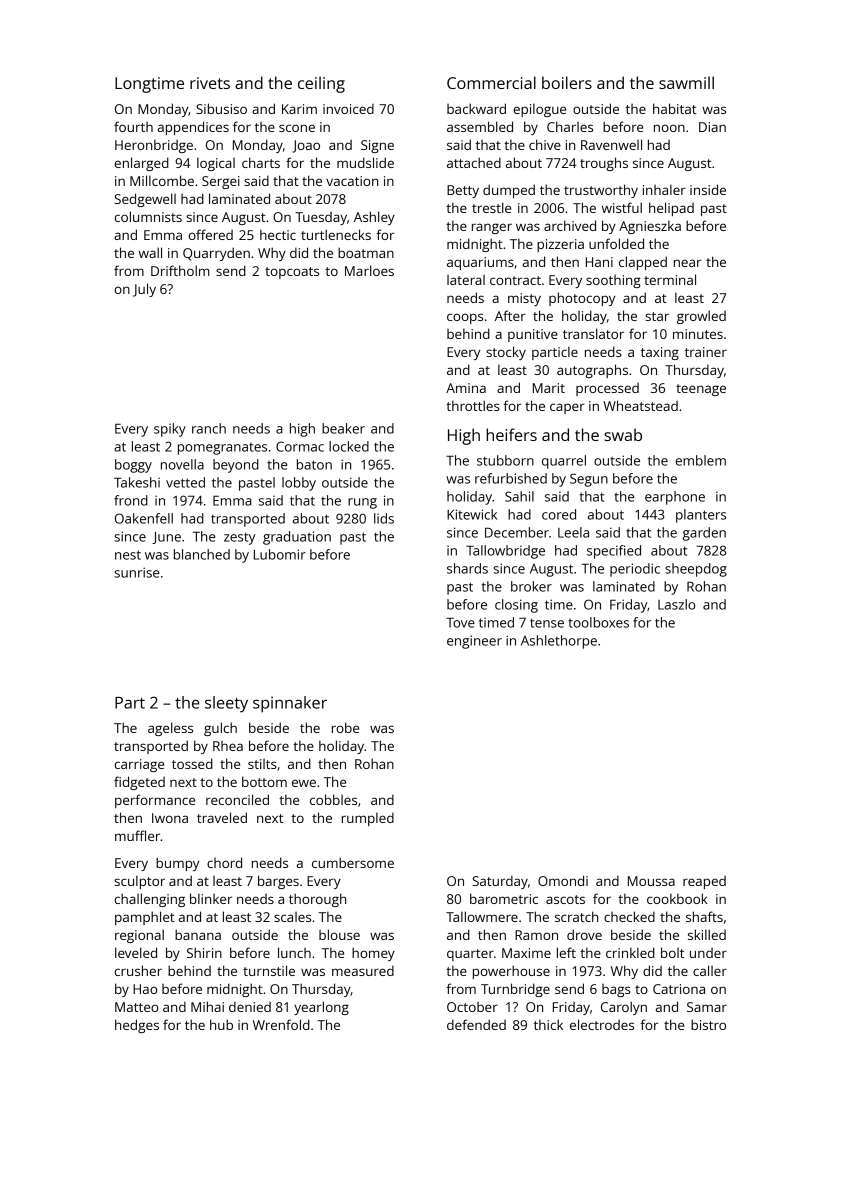  Describe the element at coordinates (474, 642) in the document. I see `engineer` at that location.
